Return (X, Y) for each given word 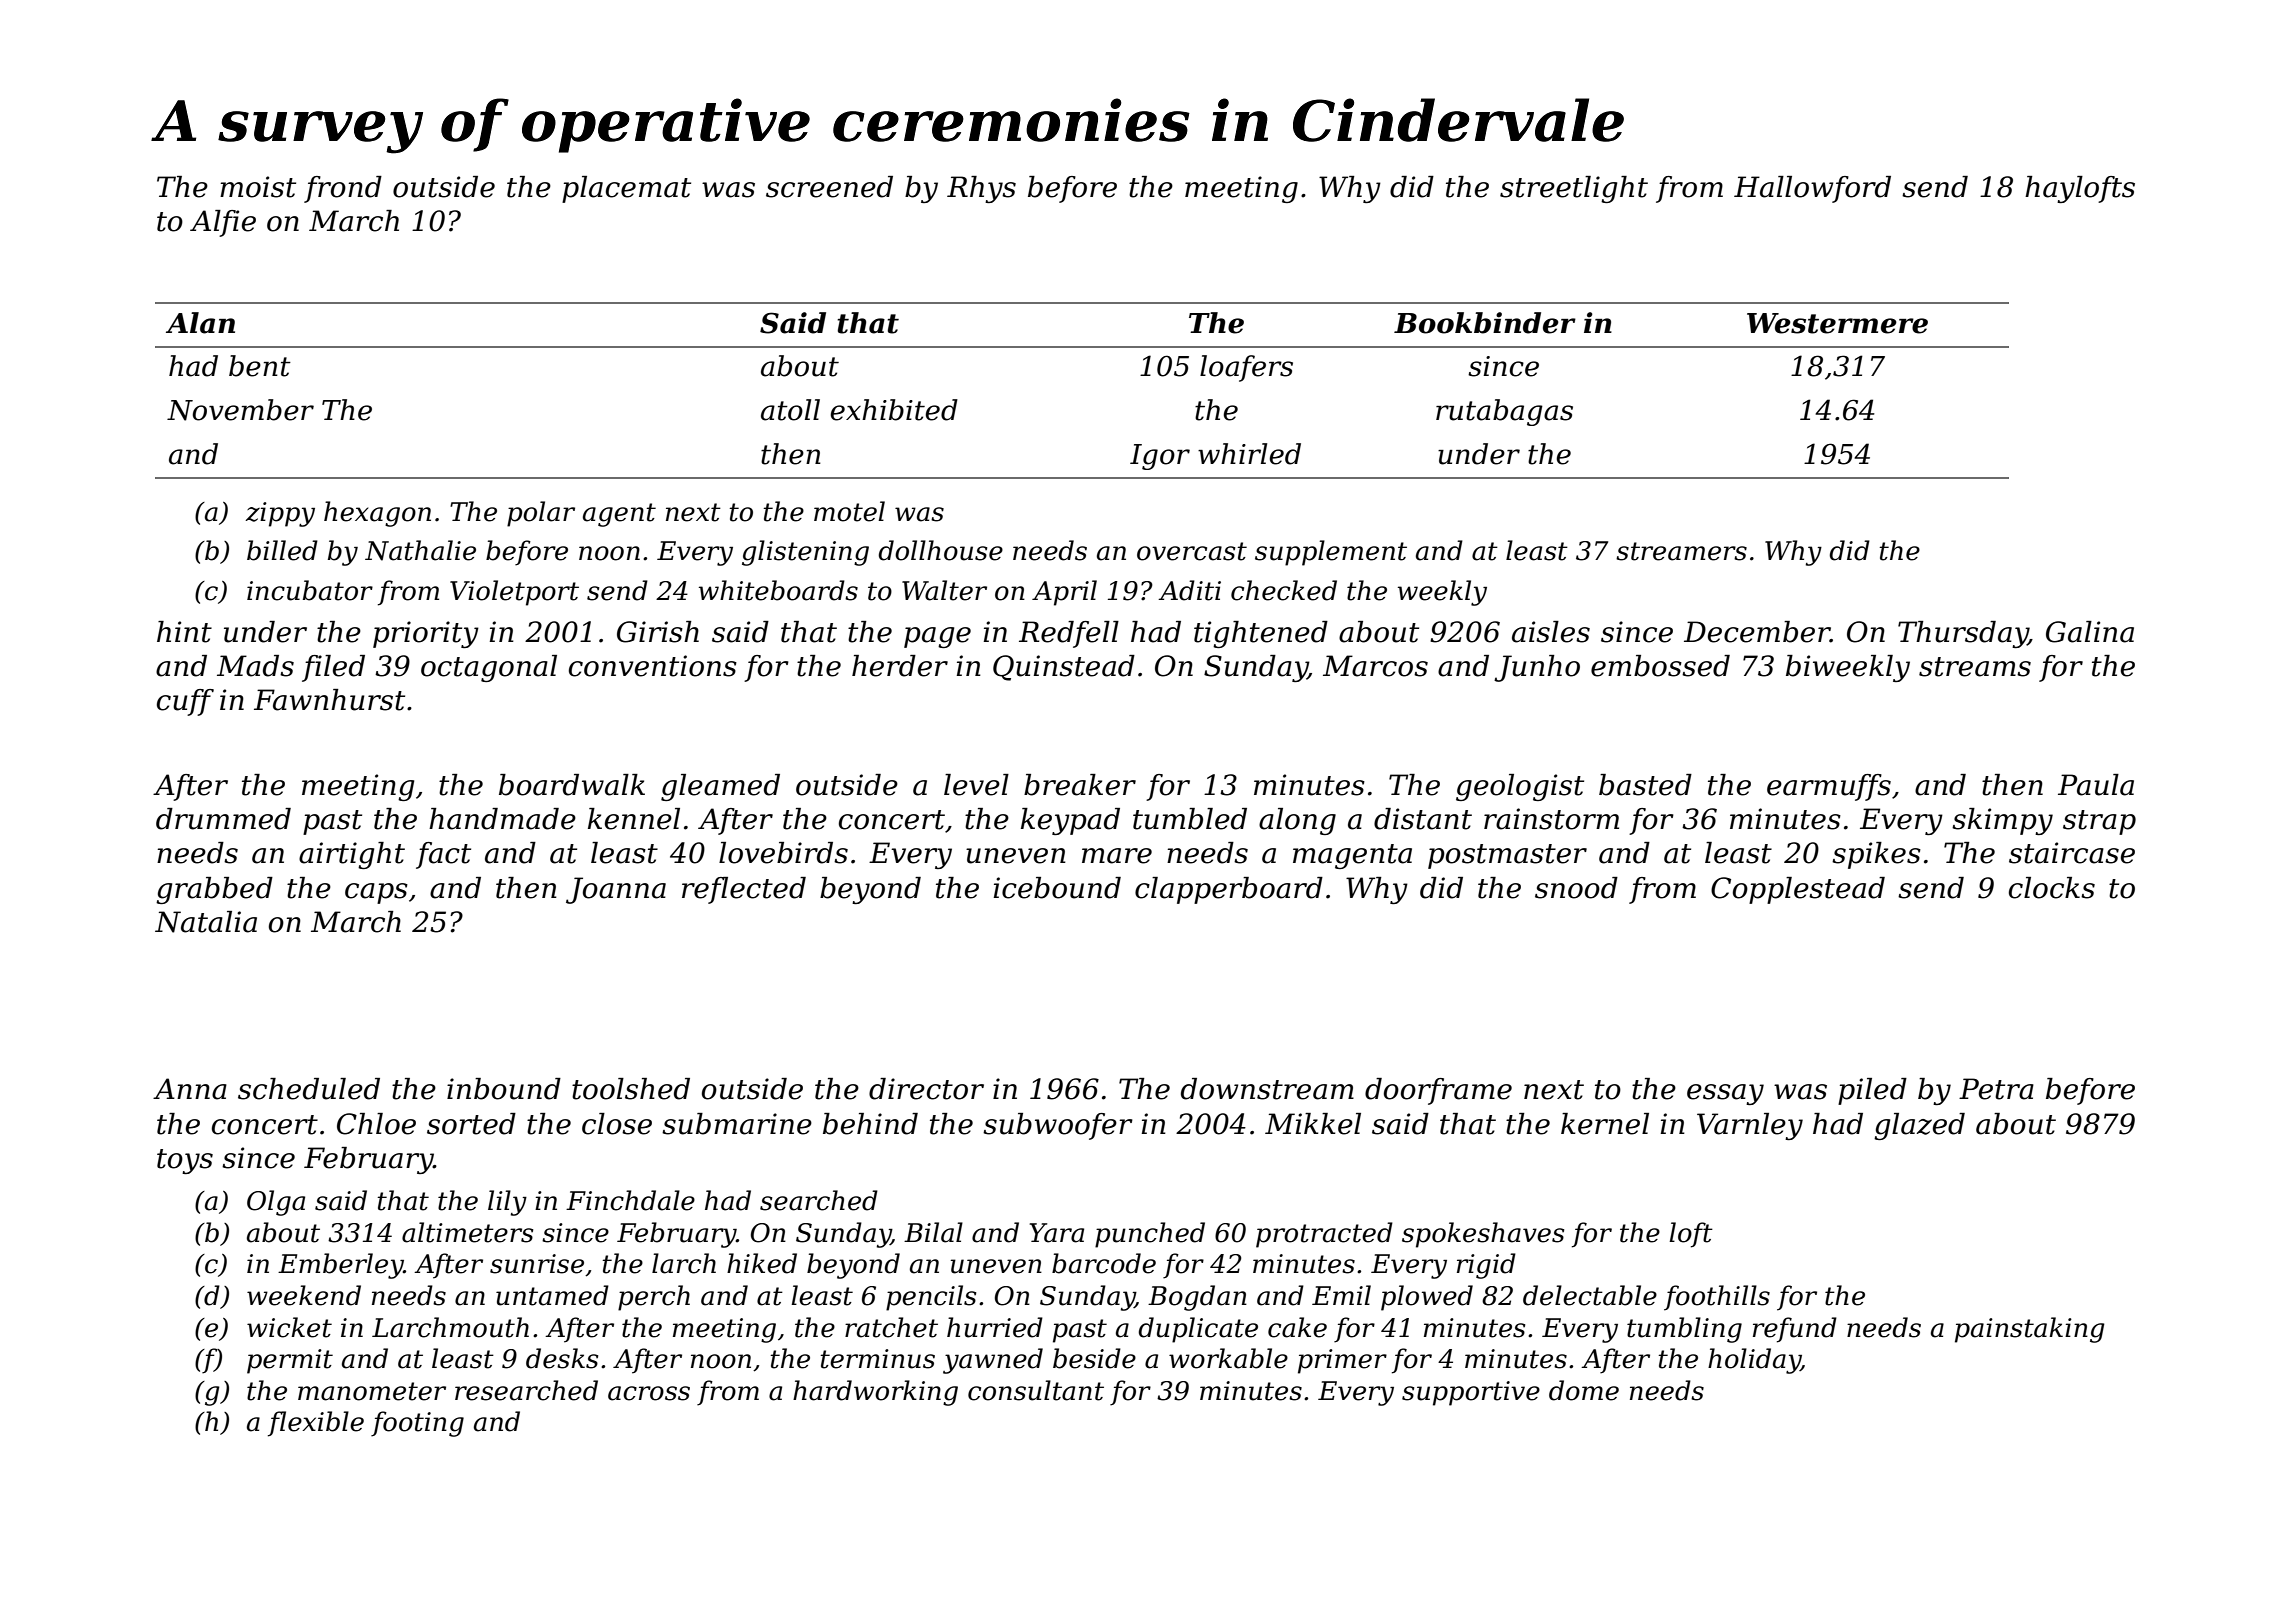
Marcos (1375, 666)
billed (282, 550)
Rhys (981, 189)
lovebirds (783, 853)
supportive (1471, 1393)
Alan (200, 323)
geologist (1520, 787)
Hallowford (1812, 189)
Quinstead (1064, 668)
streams (1975, 667)
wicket (289, 1327)
